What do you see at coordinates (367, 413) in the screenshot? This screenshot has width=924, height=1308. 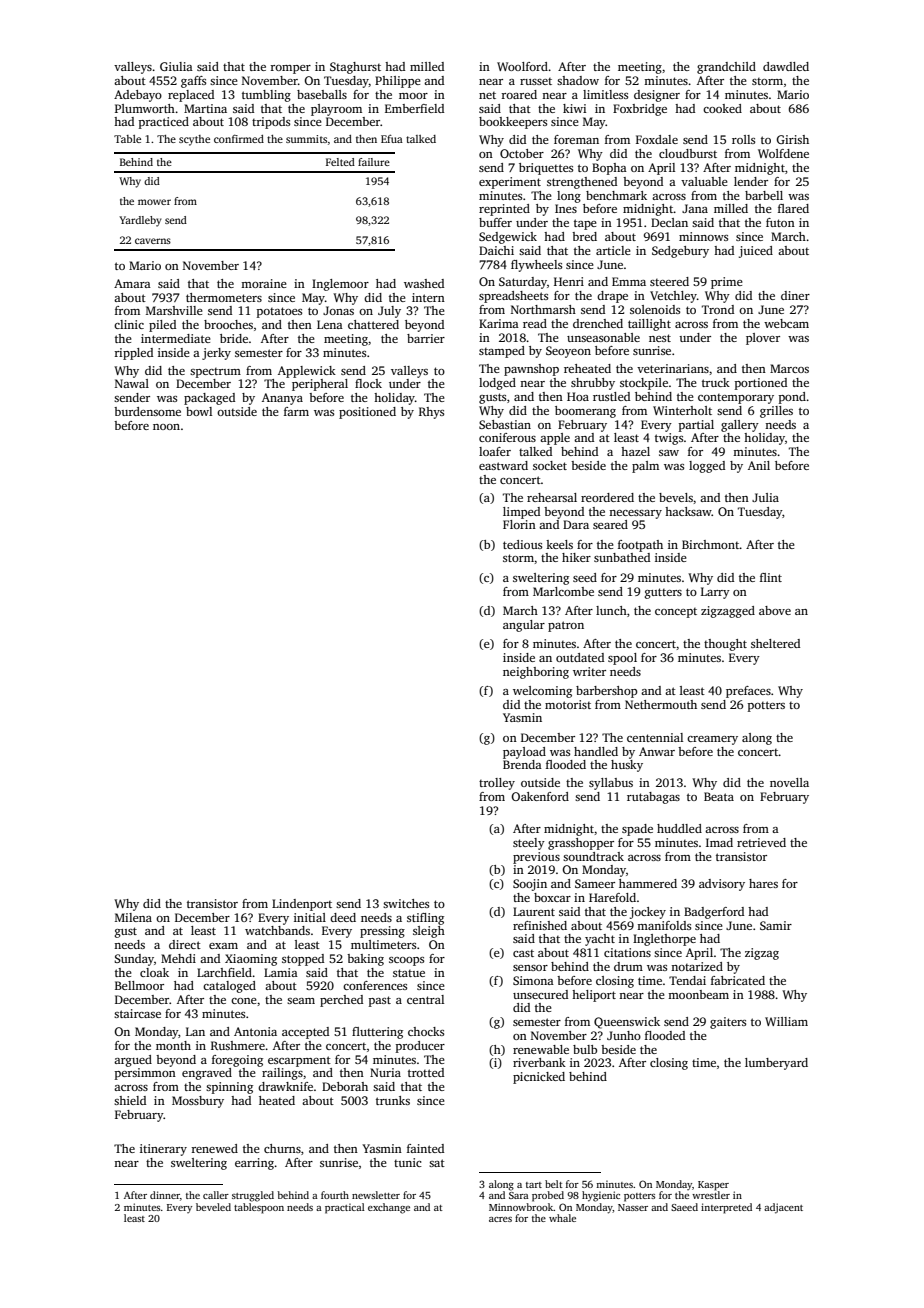 I see `positioned` at bounding box center [367, 413].
